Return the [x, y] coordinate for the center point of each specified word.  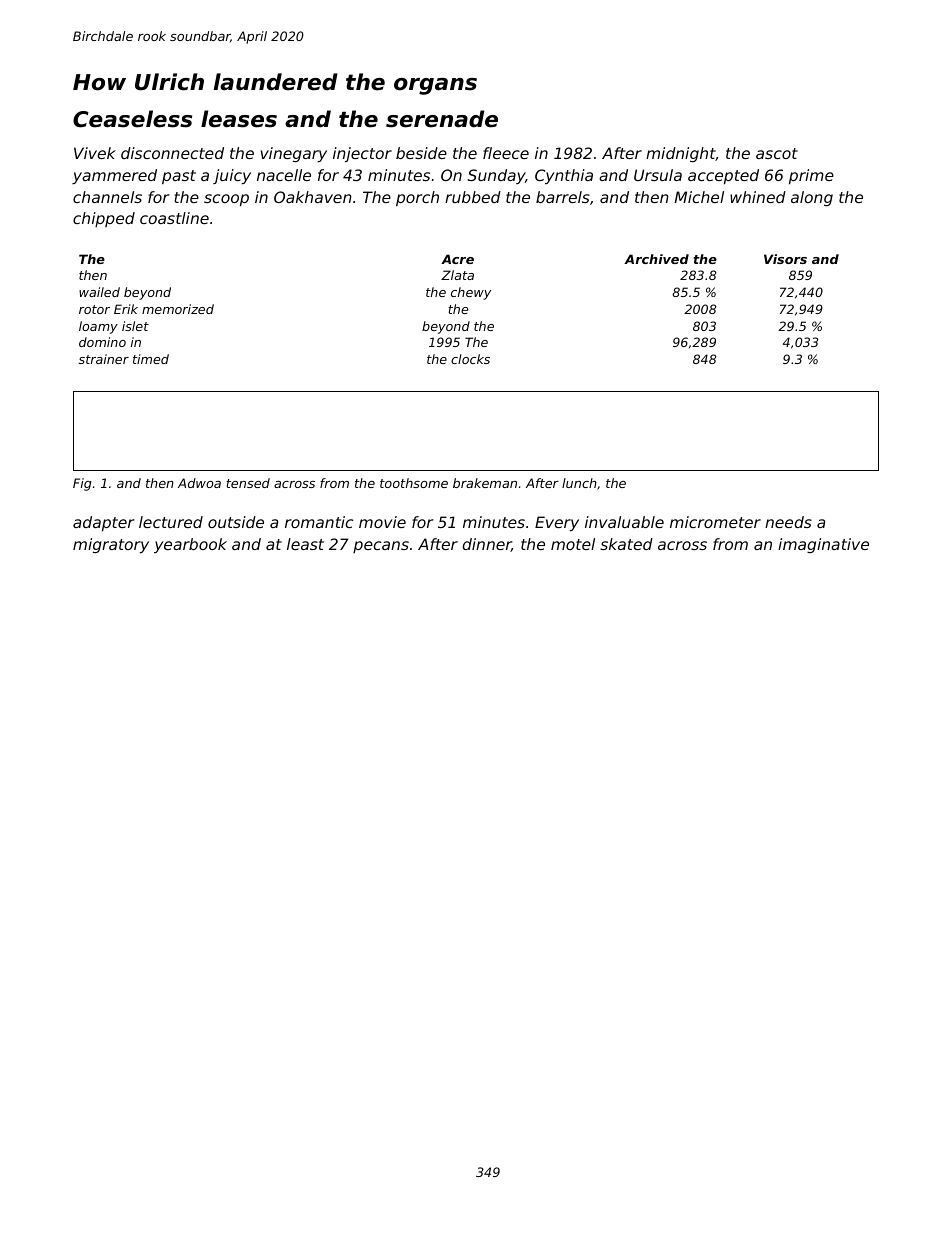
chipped [104, 219]
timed [151, 359]
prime [811, 176]
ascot [777, 153]
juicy [232, 176]
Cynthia [564, 176]
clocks [470, 359]
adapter [104, 523]
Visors [785, 259]
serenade [442, 119]
